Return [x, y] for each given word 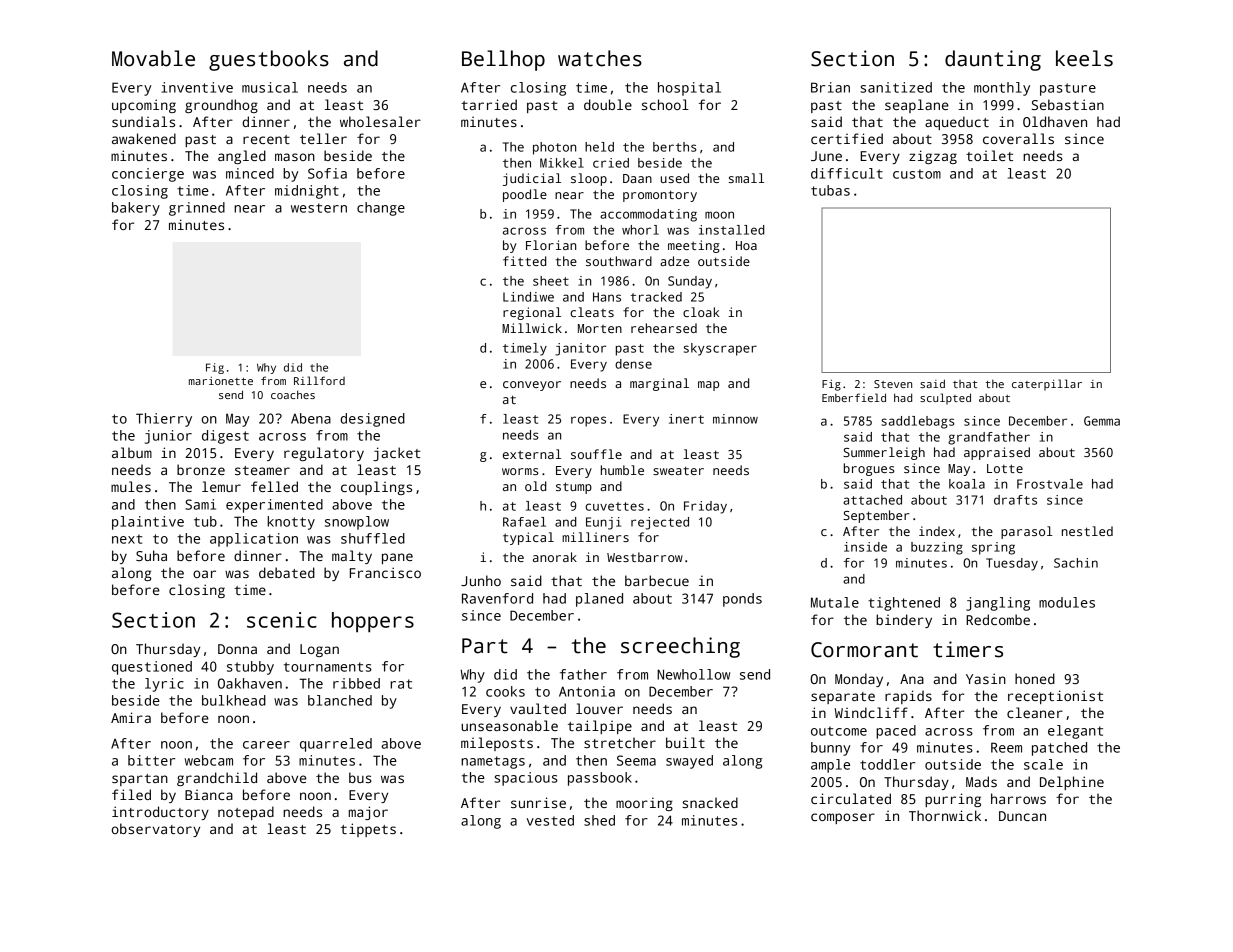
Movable [153, 58]
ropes [588, 421]
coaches [293, 394]
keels [1084, 58]
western [319, 208]
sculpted [945, 399]
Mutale [835, 602]
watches [600, 58]
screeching [680, 647]
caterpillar [1047, 385]
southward [619, 261]
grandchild [217, 779]
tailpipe [600, 727]
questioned [152, 668]
